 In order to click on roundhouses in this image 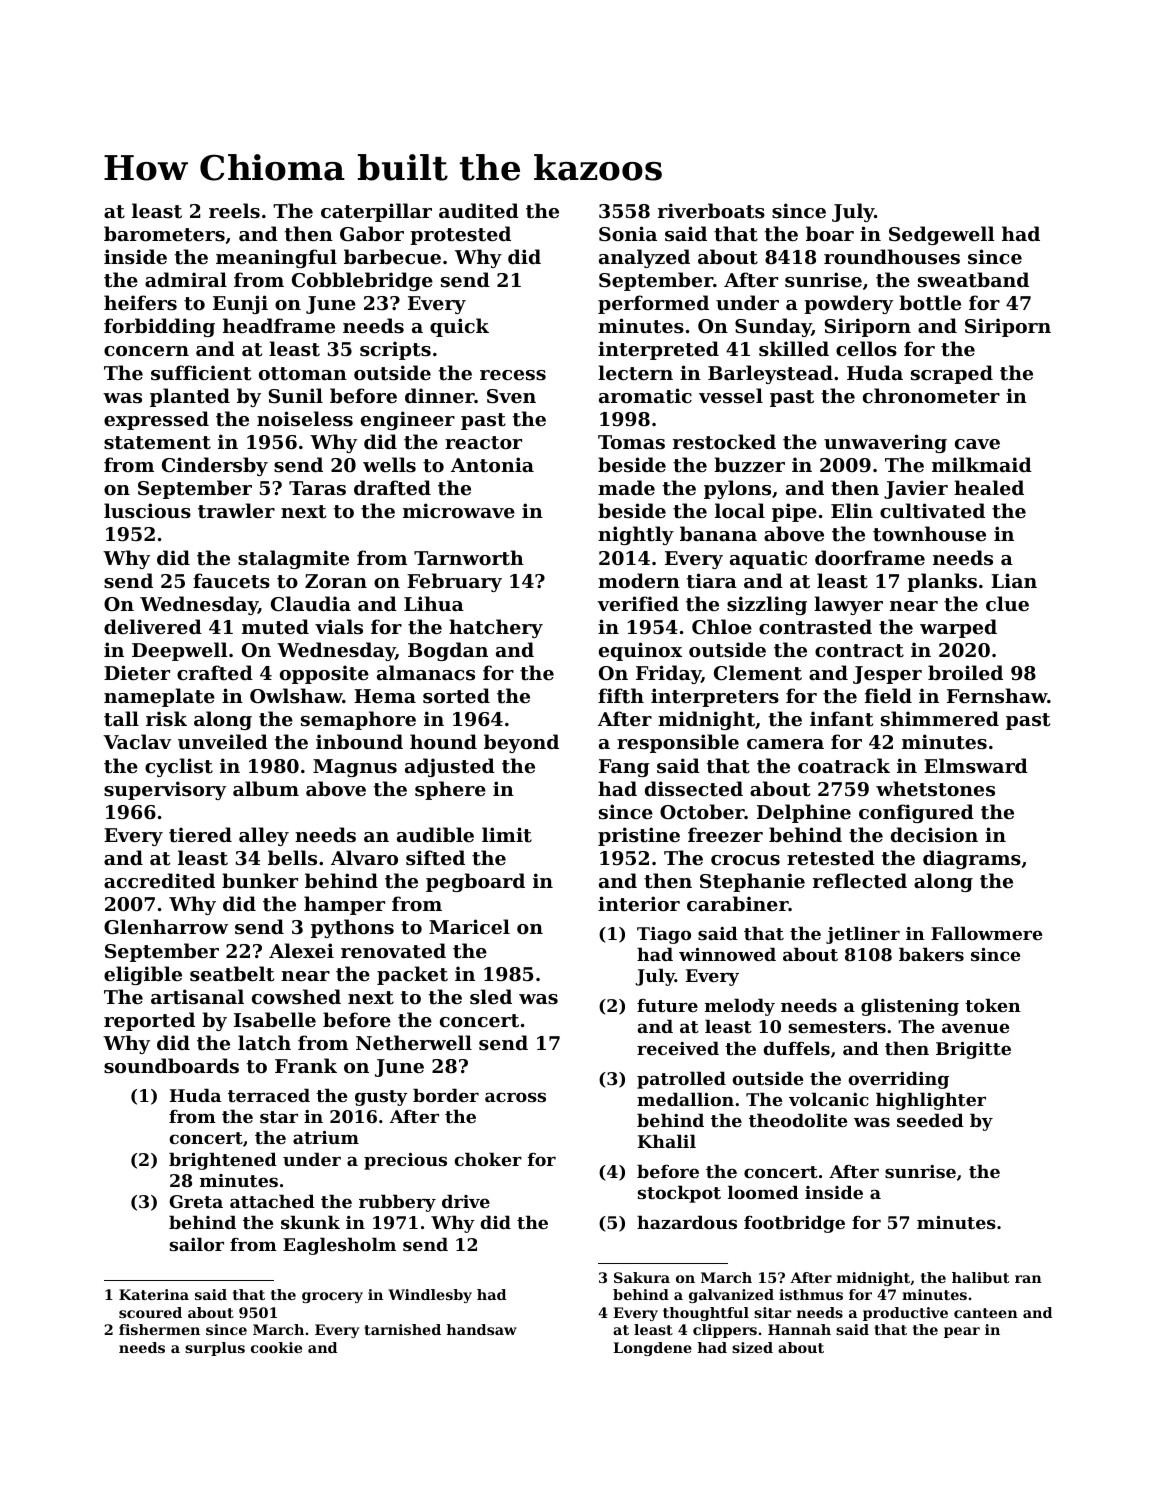, I will do `click(892, 257)`.
